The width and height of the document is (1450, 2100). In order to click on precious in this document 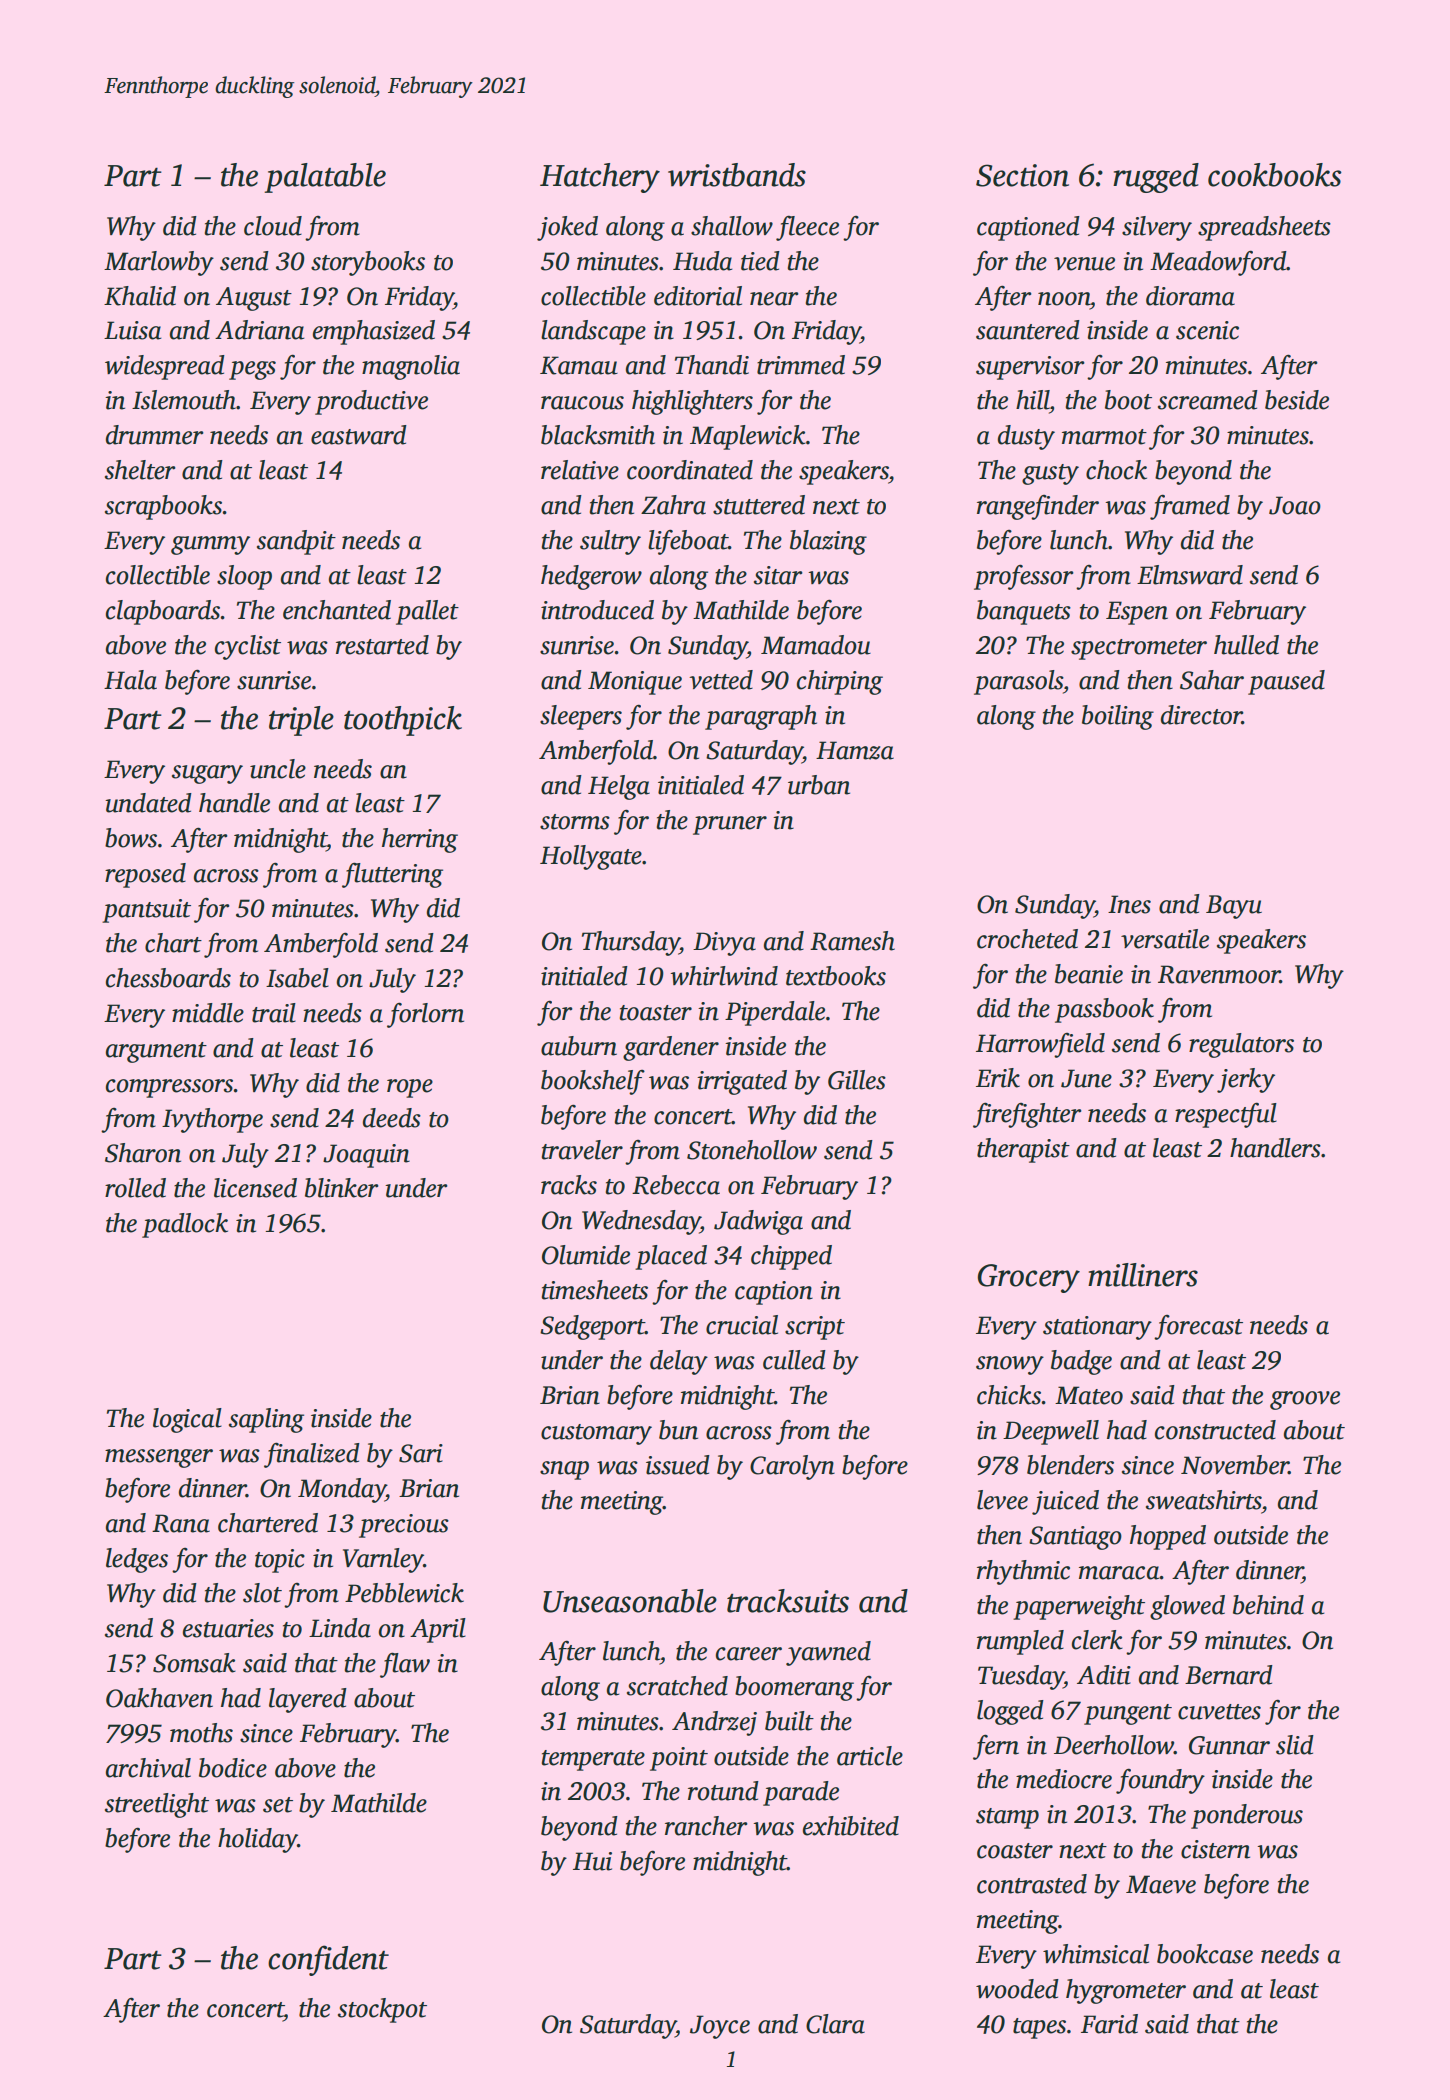, I will do `click(404, 1526)`.
